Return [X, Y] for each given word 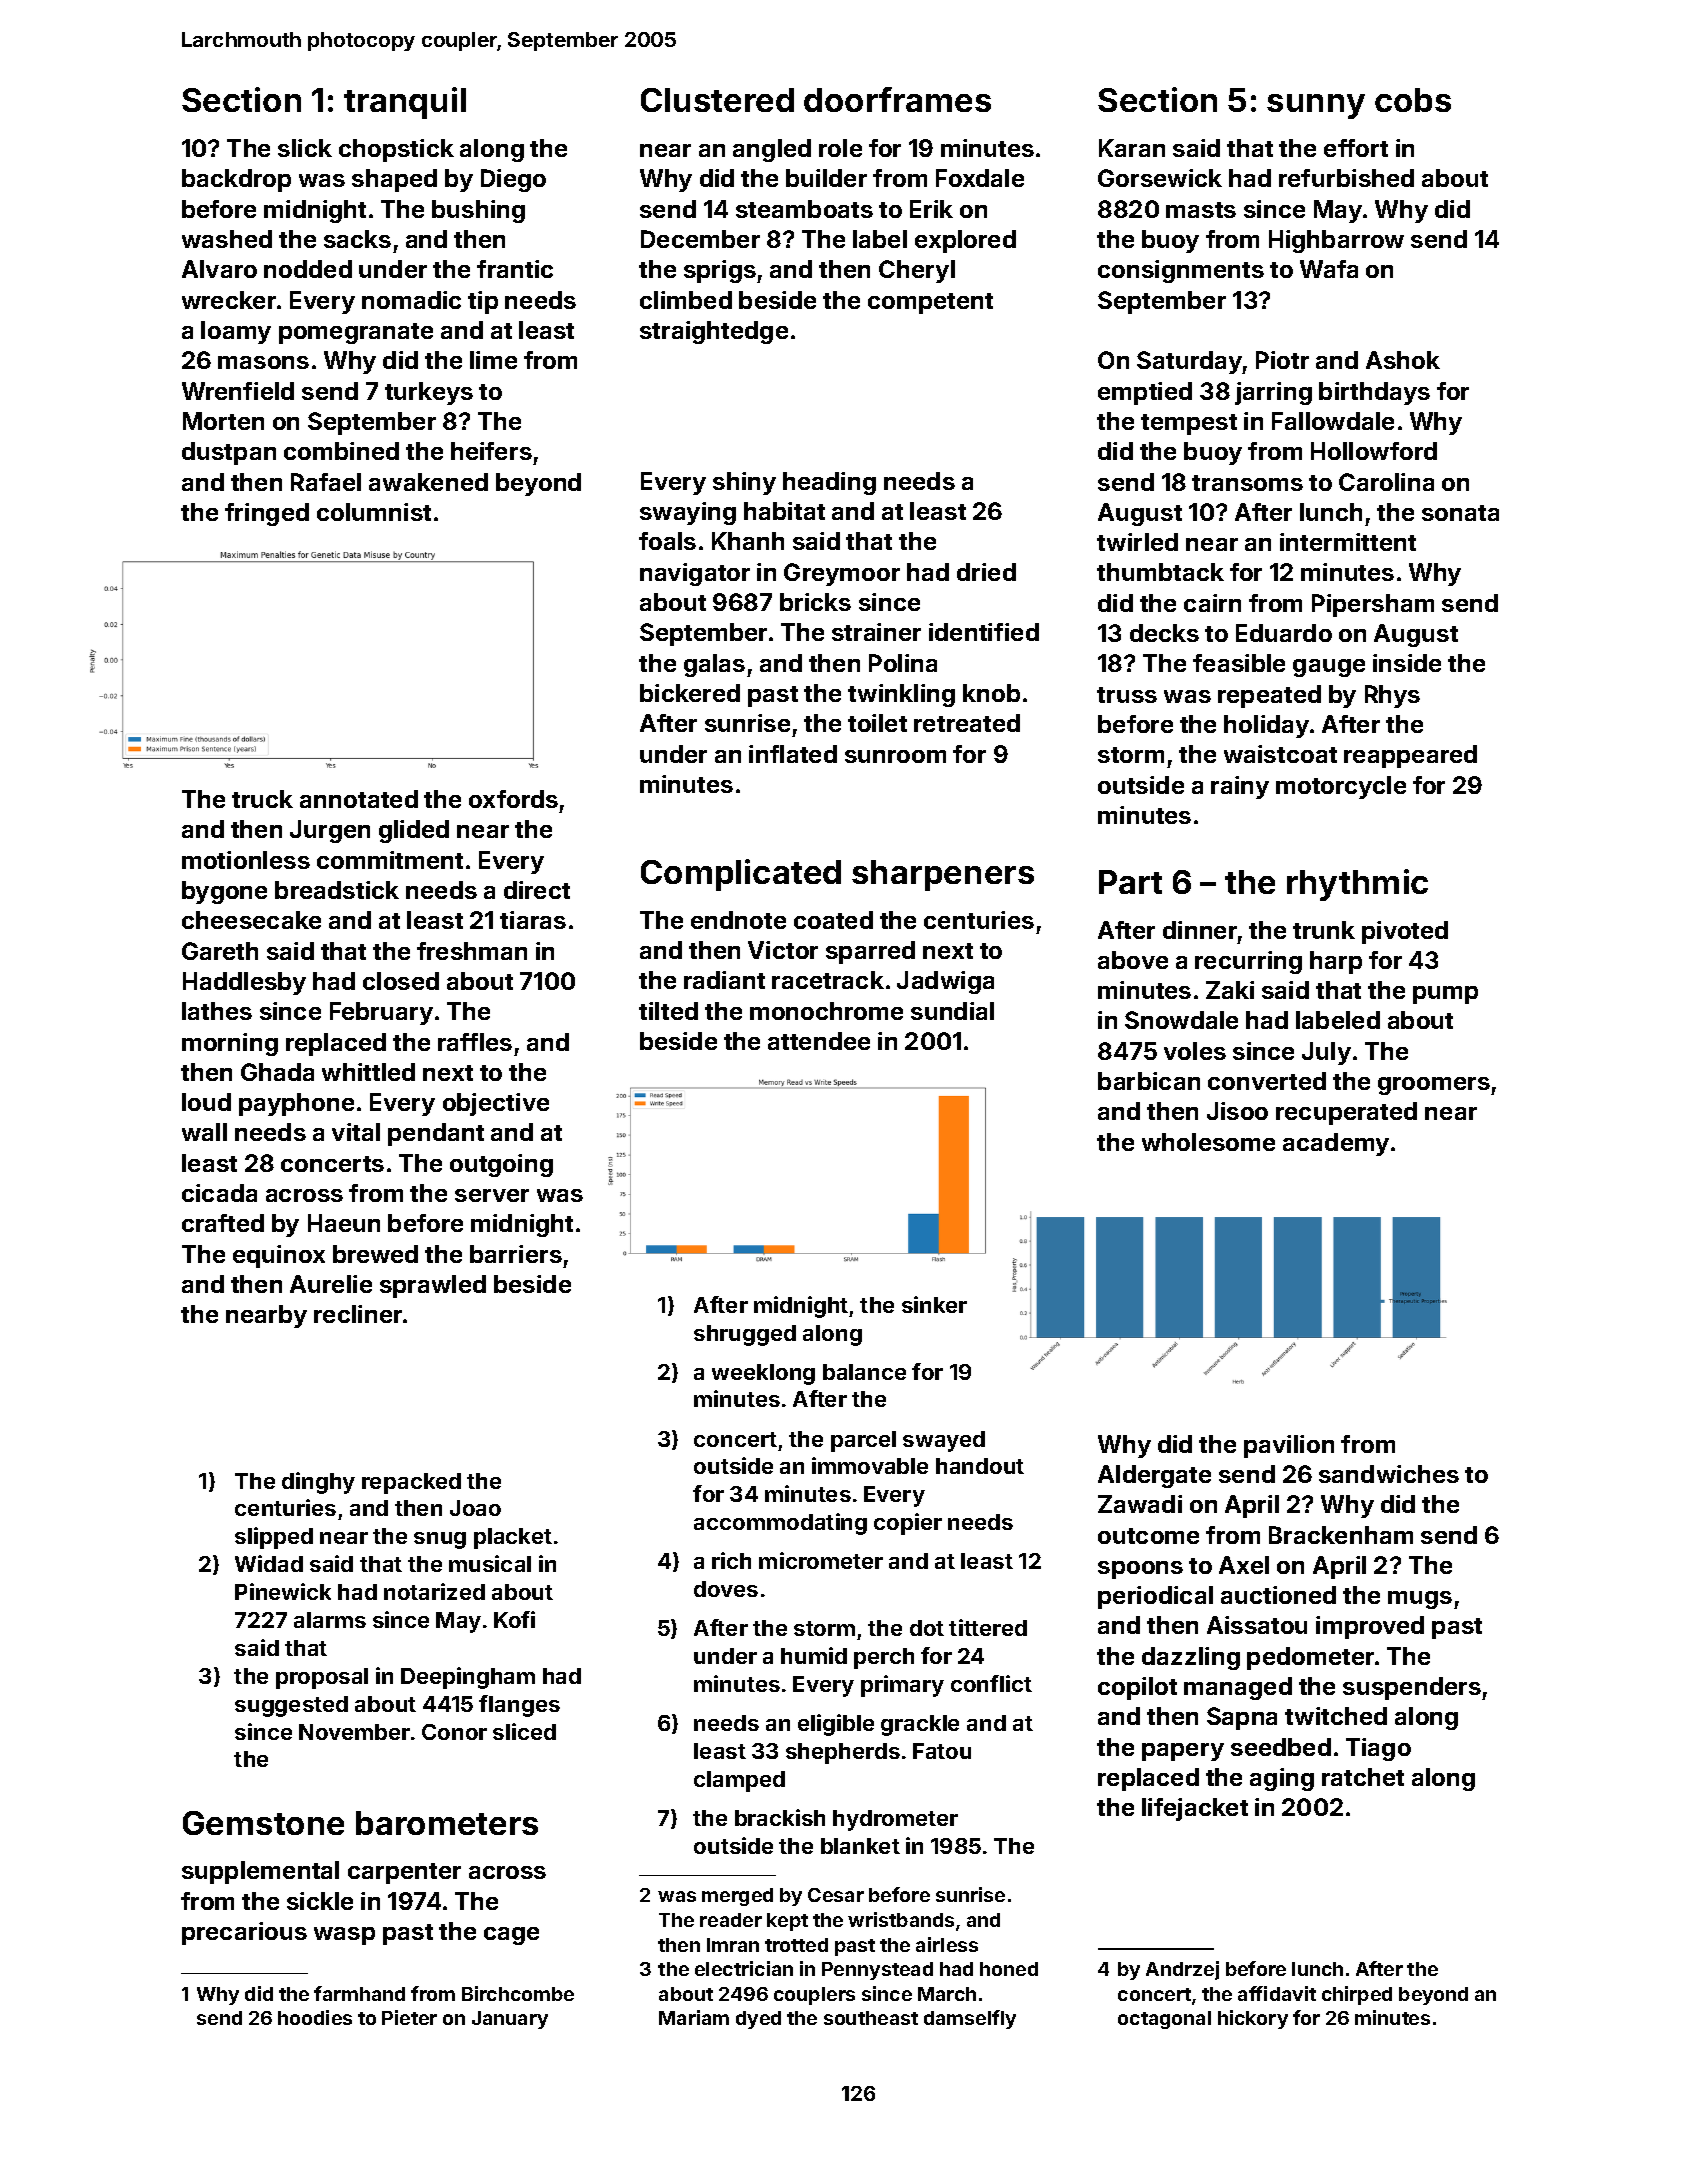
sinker [934, 1304]
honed [1009, 1969]
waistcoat [1280, 754]
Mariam [694, 2017]
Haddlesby [244, 983]
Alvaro [219, 269]
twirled [1137, 542]
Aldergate [1154, 1476]
